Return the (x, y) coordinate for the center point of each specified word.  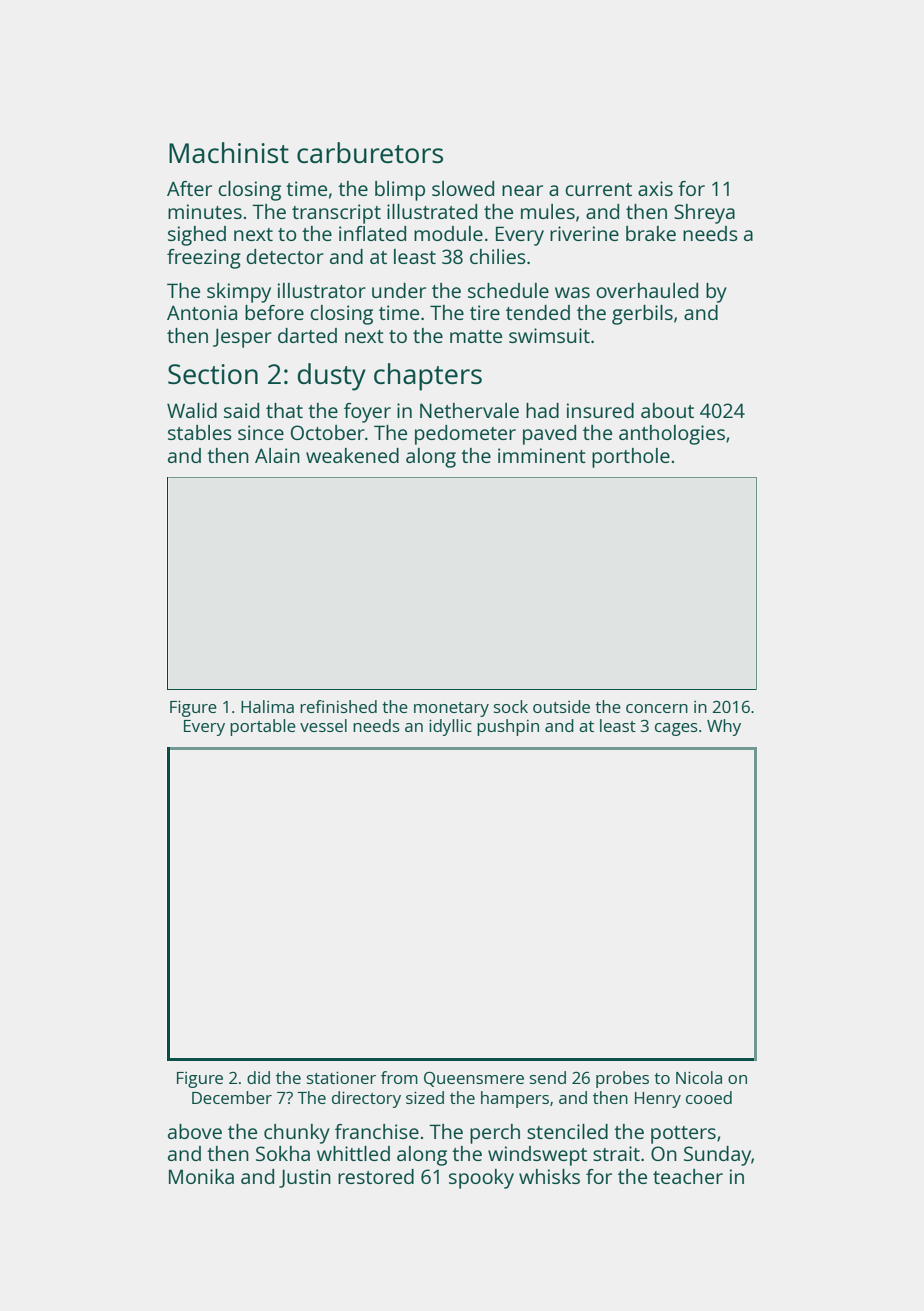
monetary (451, 709)
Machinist (229, 152)
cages (676, 729)
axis (655, 188)
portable (263, 727)
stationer (341, 1077)
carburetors (370, 152)
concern (657, 708)
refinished (338, 706)
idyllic (450, 727)
